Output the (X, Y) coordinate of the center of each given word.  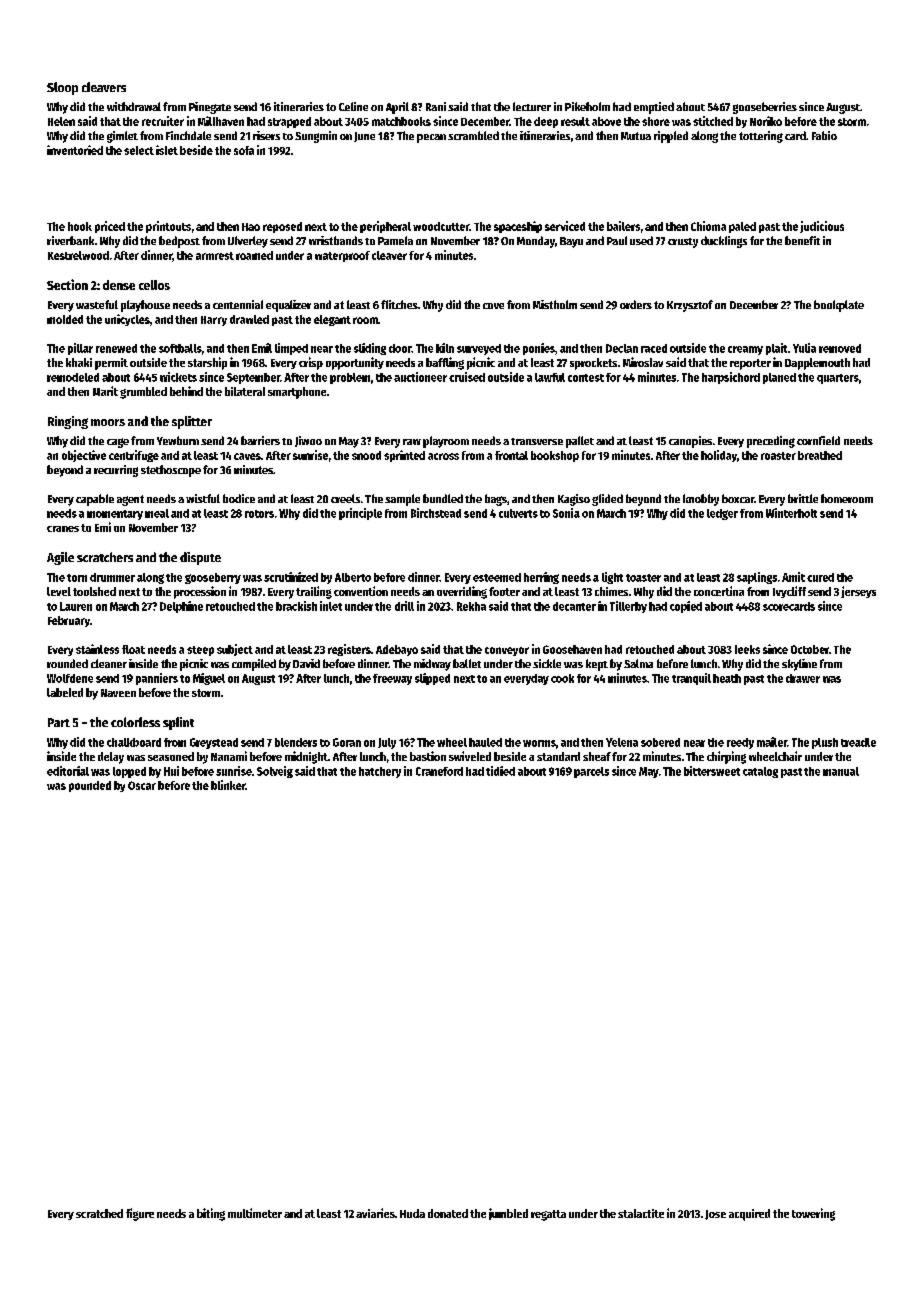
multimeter (255, 1213)
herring (541, 578)
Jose (715, 1215)
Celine (353, 106)
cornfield (818, 440)
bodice (239, 498)
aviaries (375, 1213)
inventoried (75, 150)
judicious (822, 227)
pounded (90, 786)
